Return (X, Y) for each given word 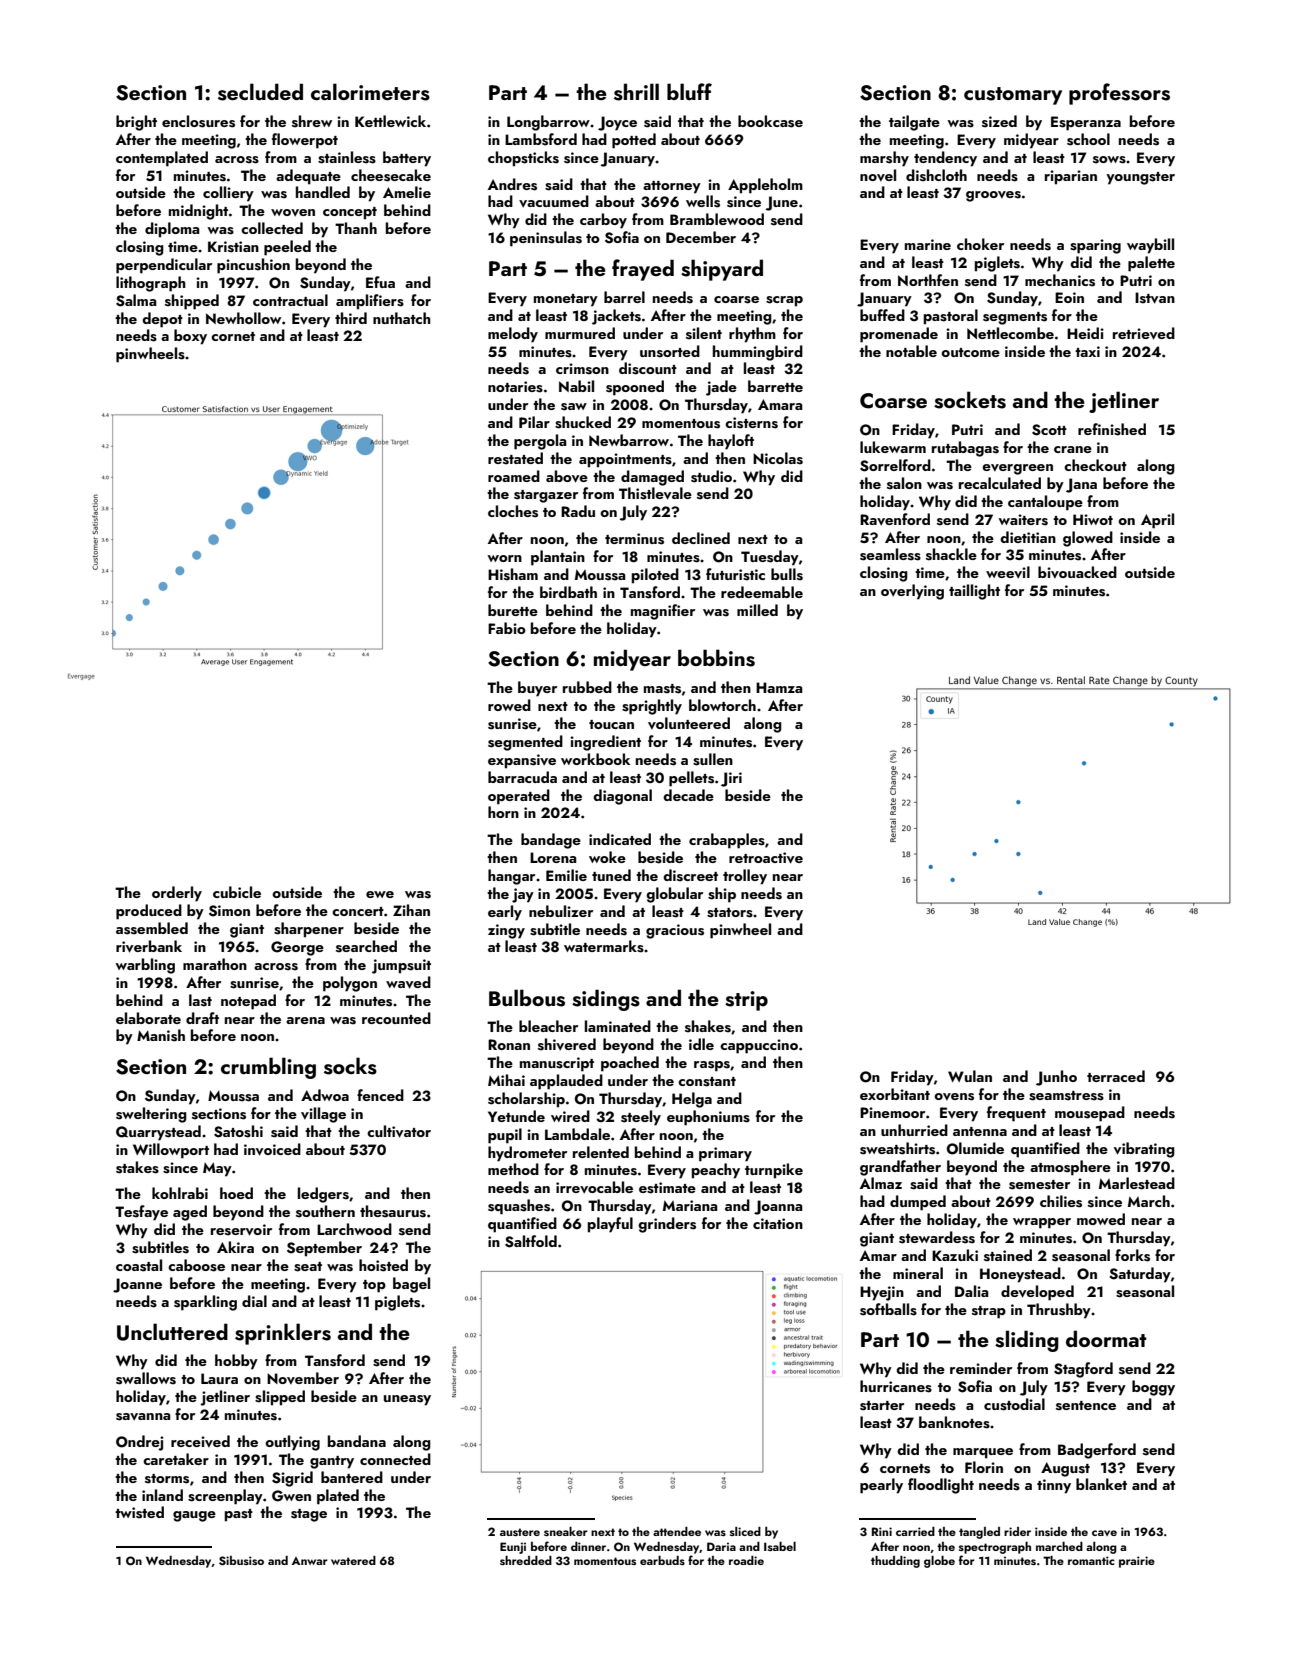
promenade (899, 335)
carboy (603, 221)
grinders (667, 1225)
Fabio (507, 628)
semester (1039, 1185)
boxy (190, 337)
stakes (137, 1167)
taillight (974, 592)
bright (136, 123)
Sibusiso (241, 1561)
